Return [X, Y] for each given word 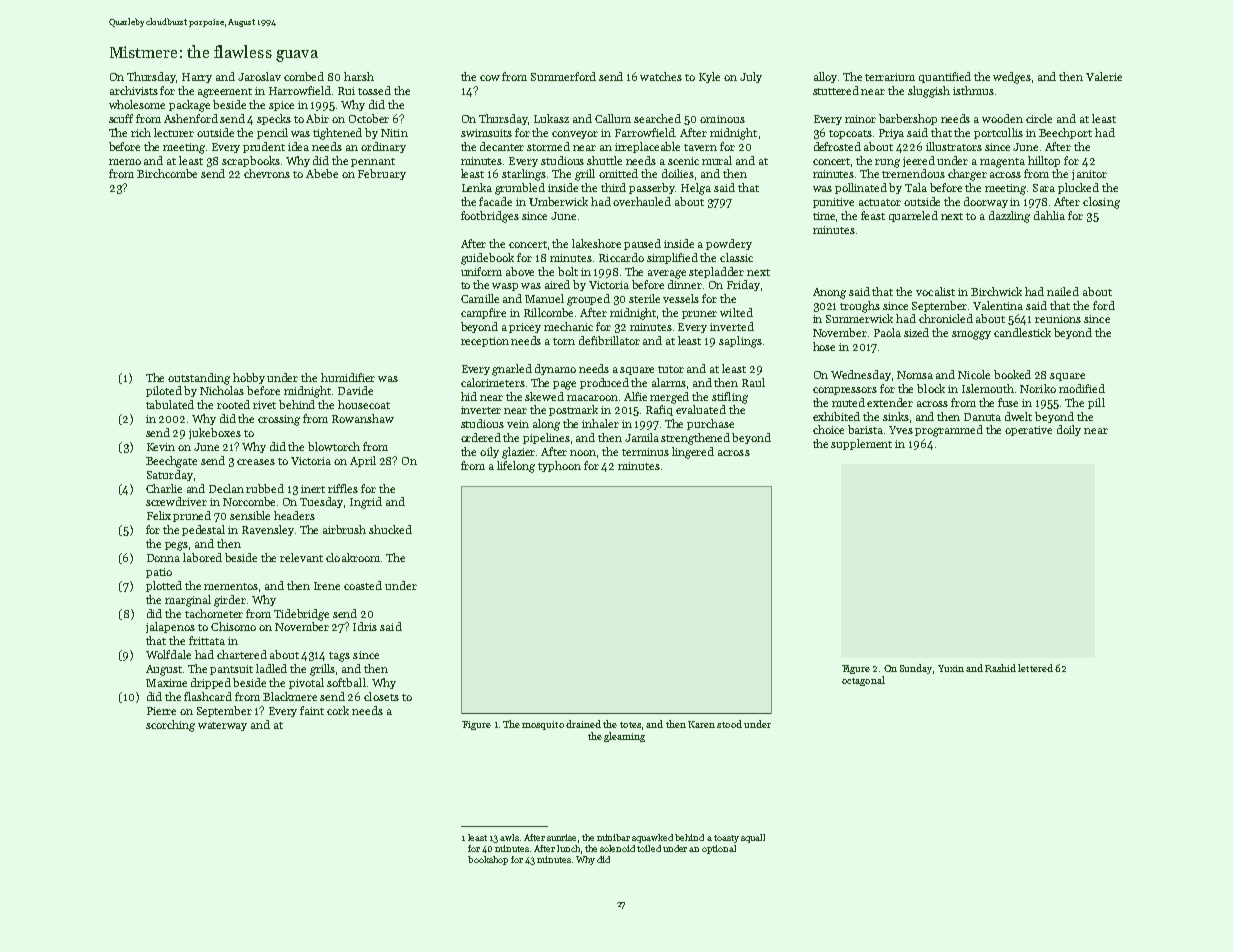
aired [557, 284]
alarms [669, 382]
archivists [134, 90]
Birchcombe [167, 173]
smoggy [971, 335]
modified [1082, 388]
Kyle [709, 77]
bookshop [488, 860]
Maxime [166, 683]
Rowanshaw [363, 418]
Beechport [1065, 133]
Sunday [916, 669]
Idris [365, 626]
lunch [568, 848]
